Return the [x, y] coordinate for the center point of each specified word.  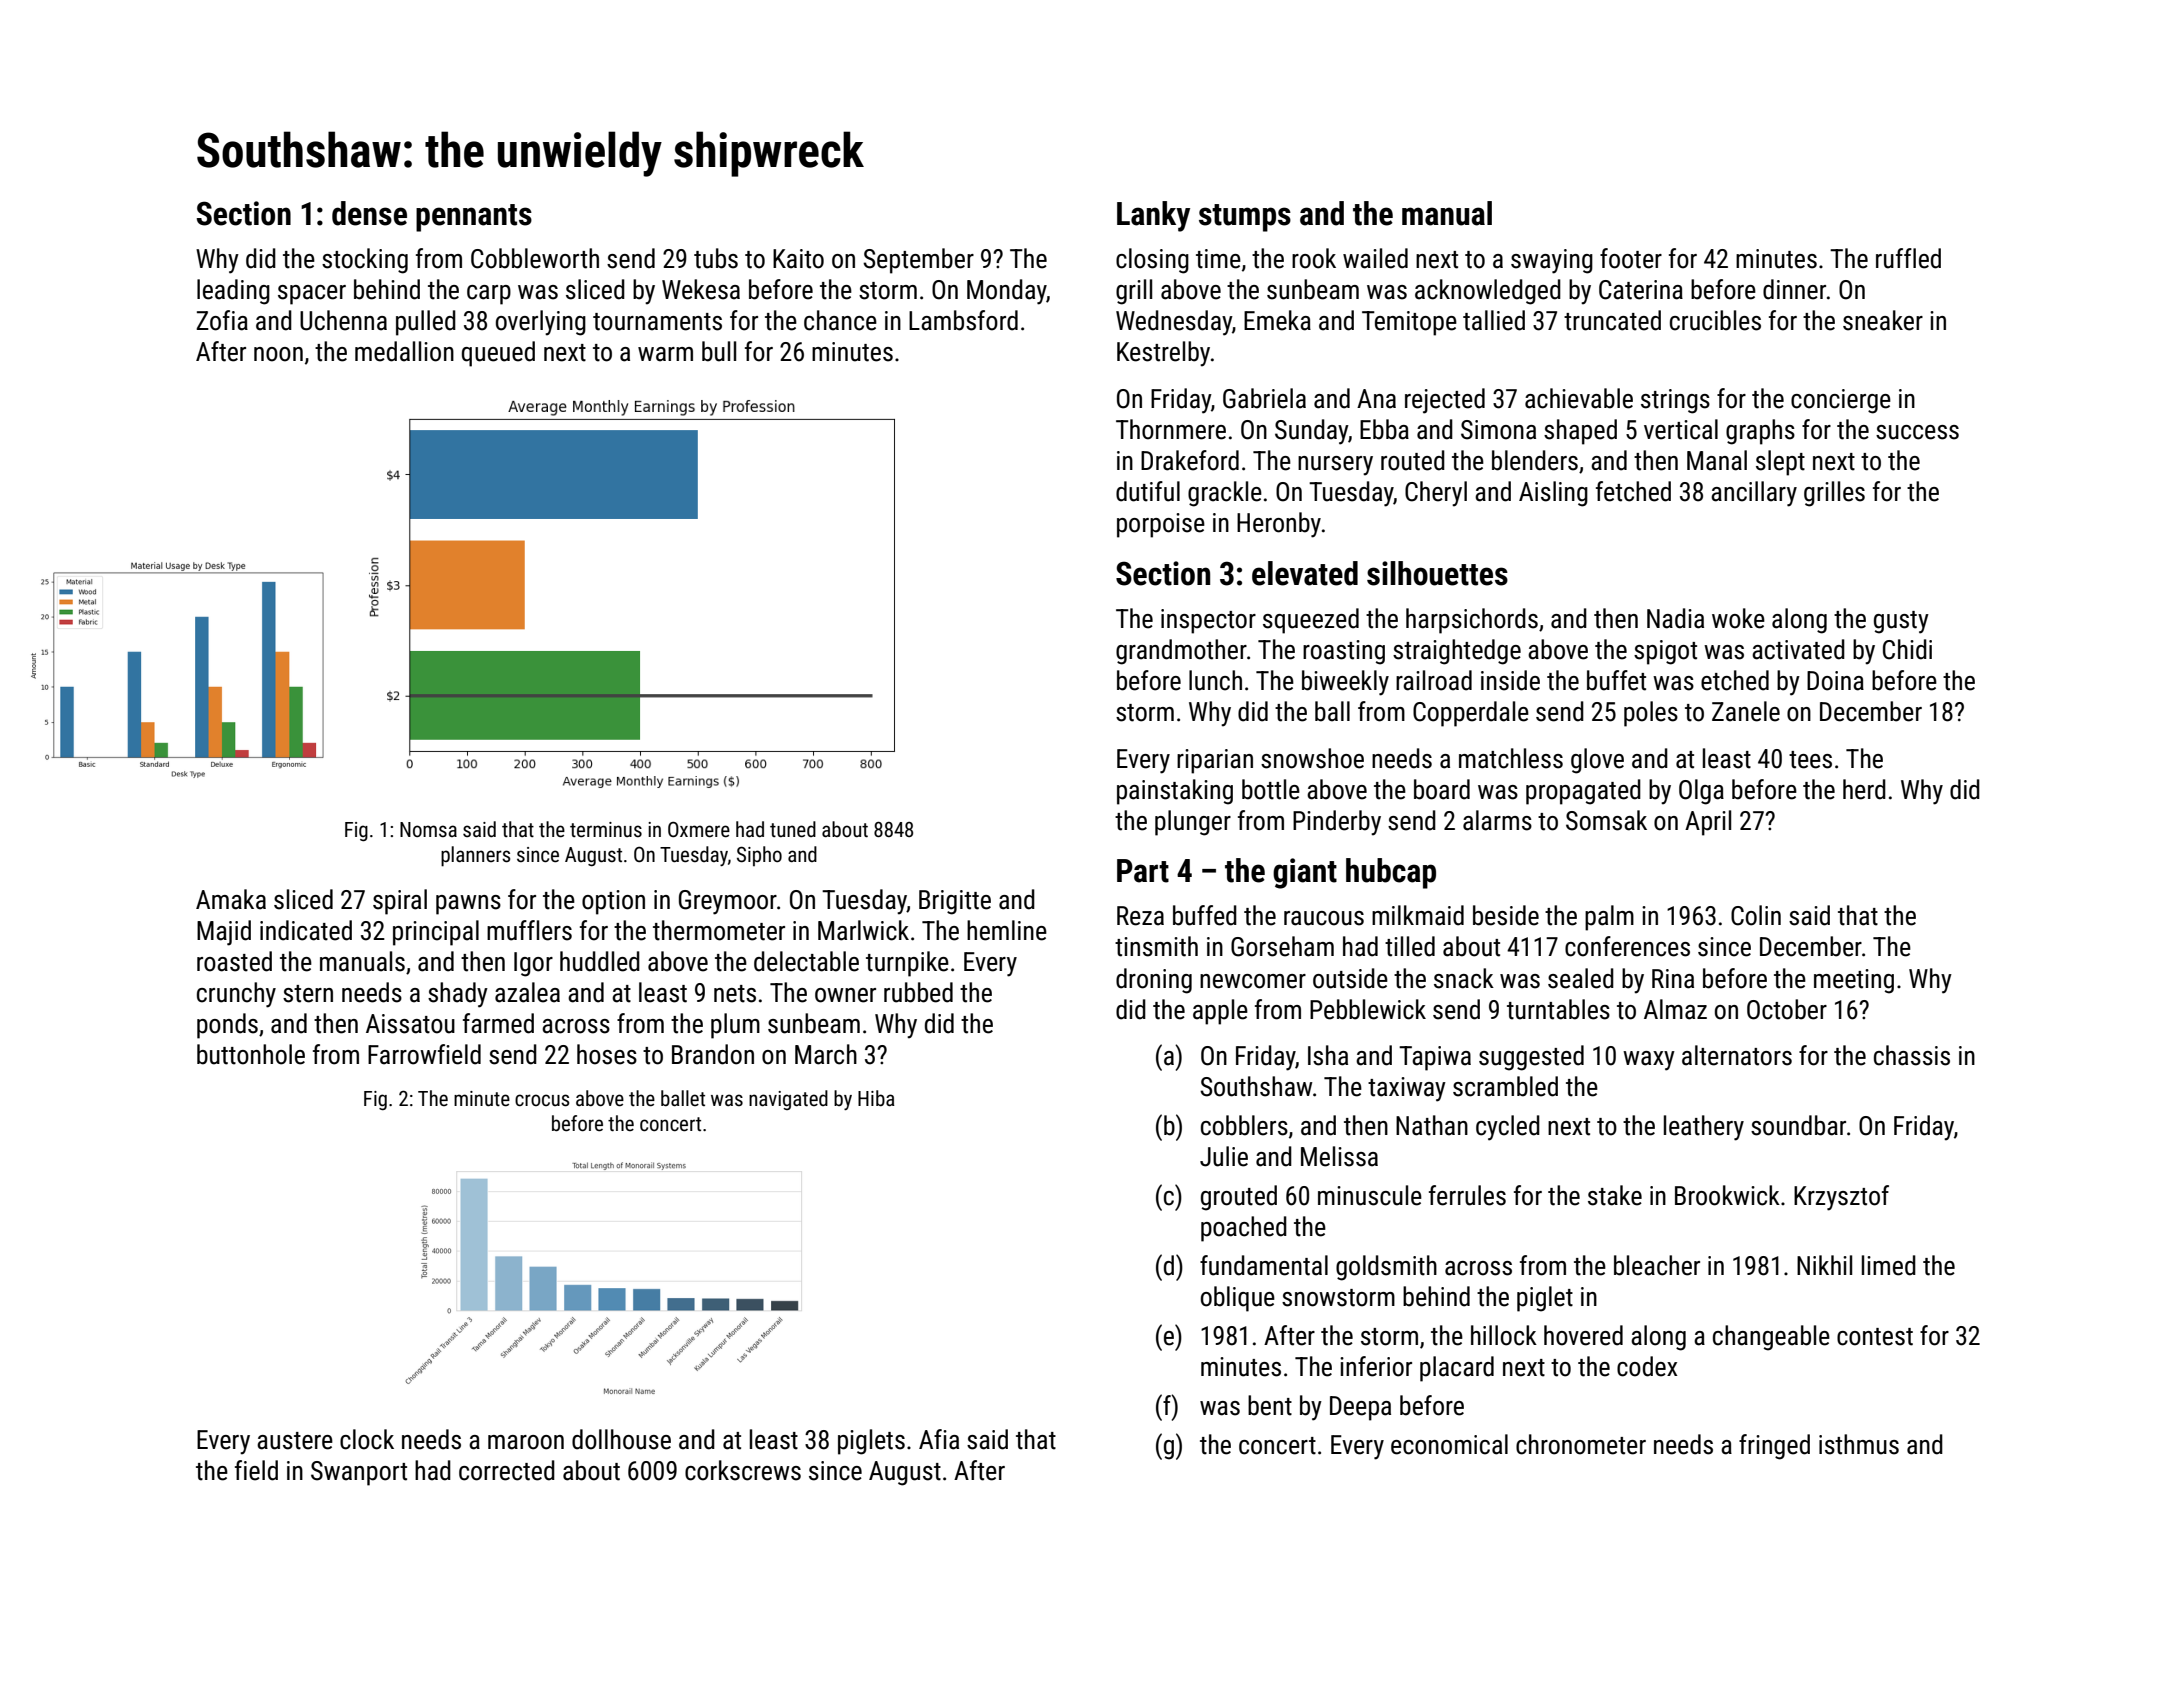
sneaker [1883, 320]
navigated [788, 1100]
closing [1152, 261]
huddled [600, 961]
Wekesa [701, 289]
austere [295, 1441]
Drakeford [1190, 460]
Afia [939, 1439]
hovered [1583, 1335]
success [1917, 432]
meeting [1854, 981]
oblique [1238, 1299]
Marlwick [863, 930]
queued [498, 354]
